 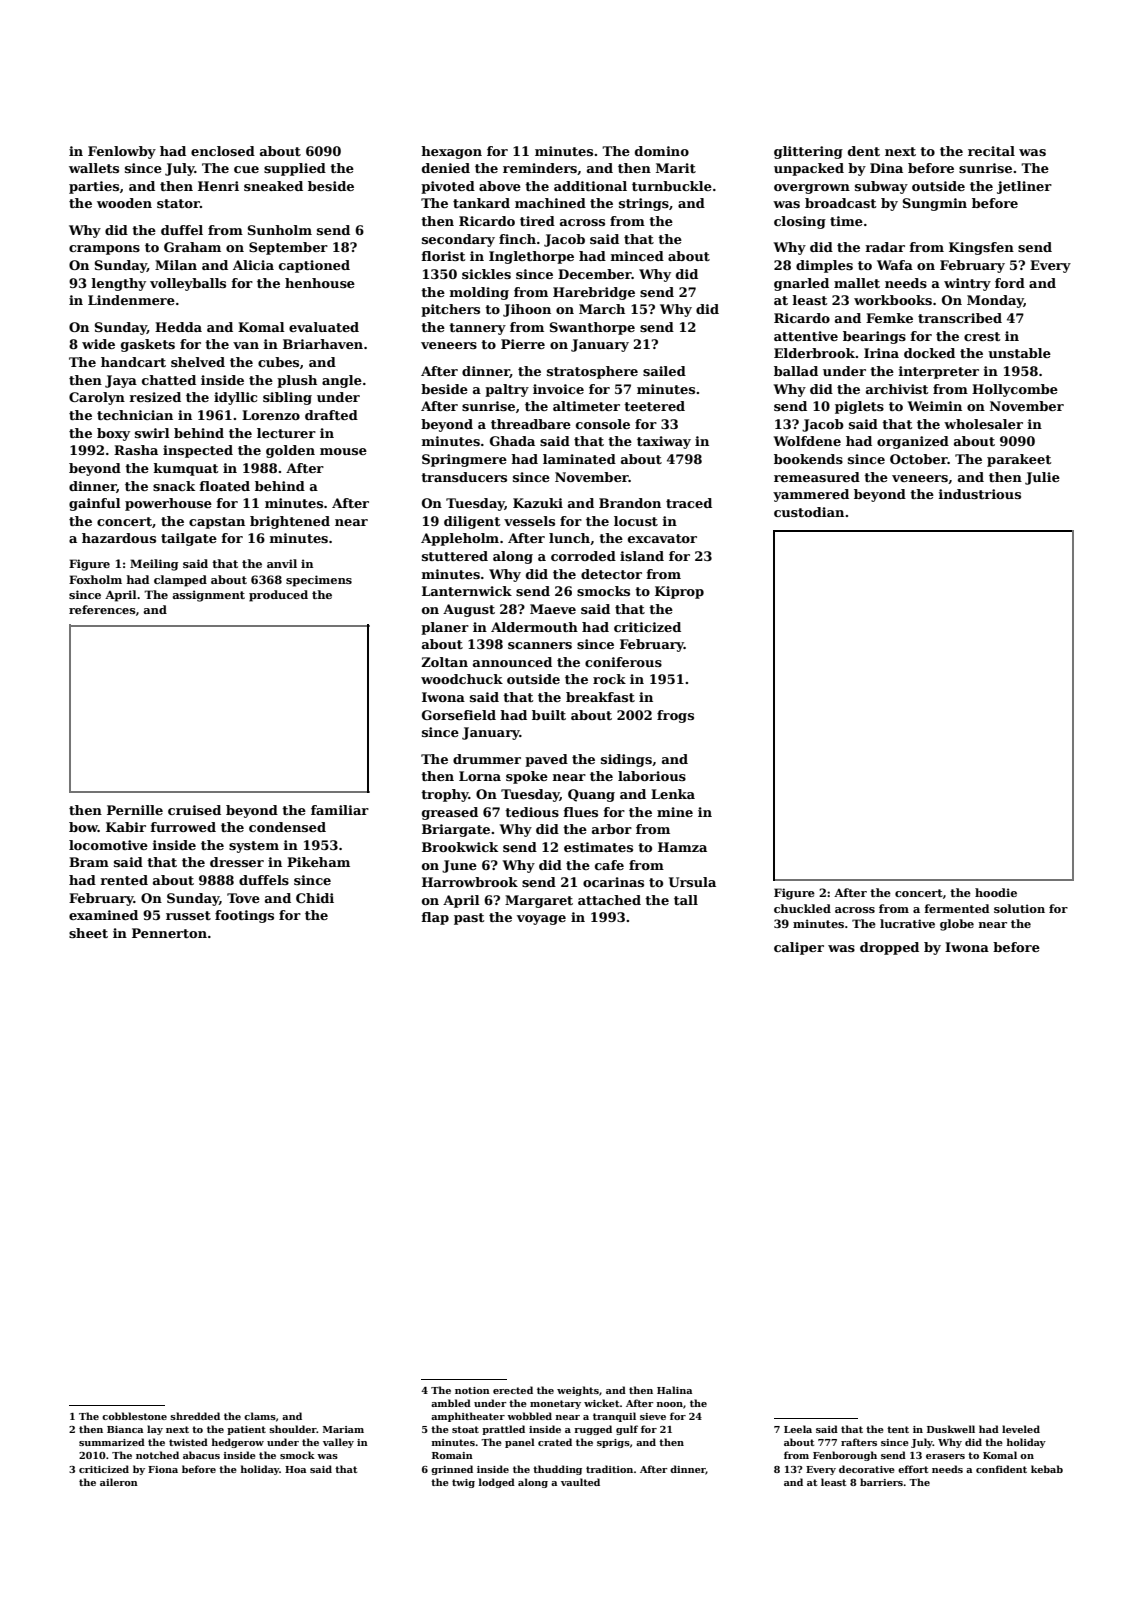 What do you see at coordinates (88, 933) in the screenshot?
I see `sheet` at bounding box center [88, 933].
